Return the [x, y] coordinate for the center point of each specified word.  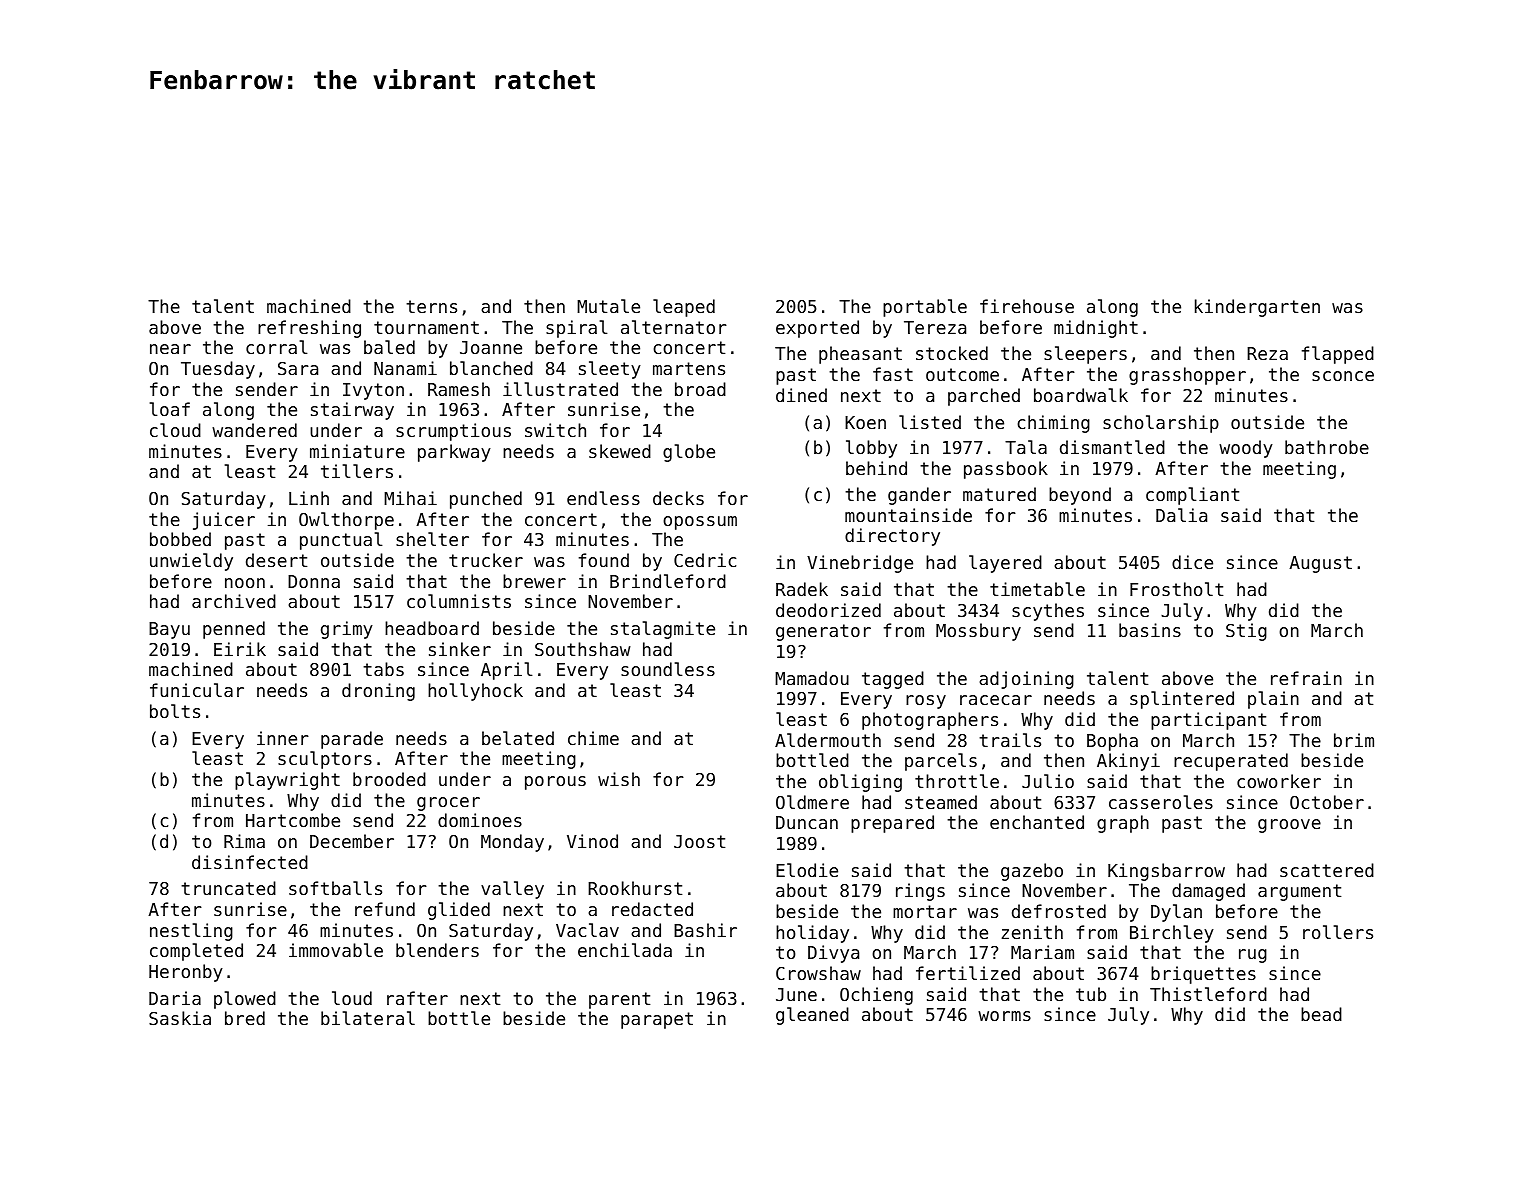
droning [378, 692]
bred [245, 1018]
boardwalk [1081, 395]
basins [1150, 630]
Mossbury [978, 632]
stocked [952, 353]
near [170, 349]
